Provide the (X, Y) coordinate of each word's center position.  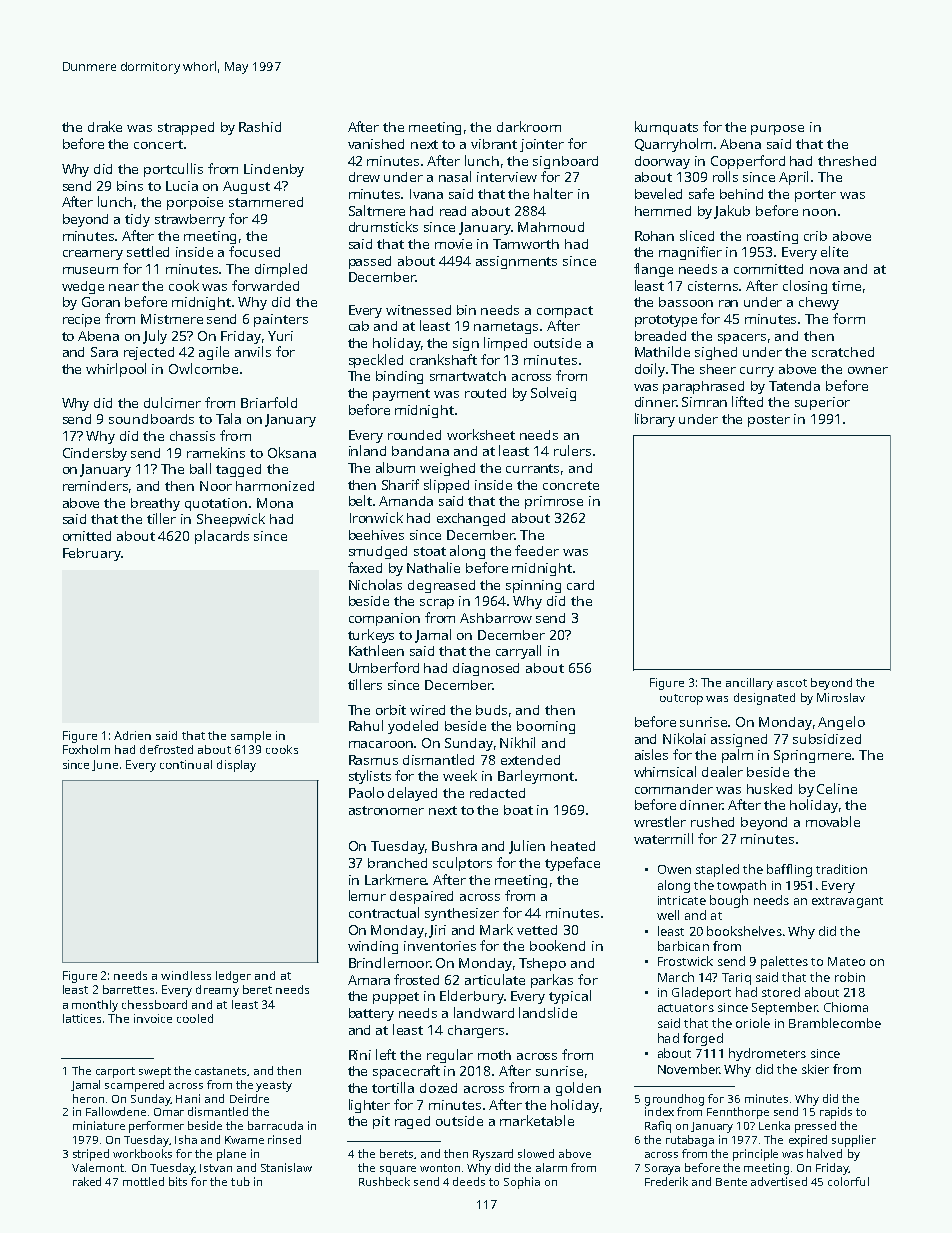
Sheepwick (231, 520)
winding (373, 947)
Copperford (748, 162)
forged (703, 1039)
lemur (367, 895)
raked (87, 1181)
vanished (376, 144)
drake (105, 126)
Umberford (384, 667)
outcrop (681, 699)
